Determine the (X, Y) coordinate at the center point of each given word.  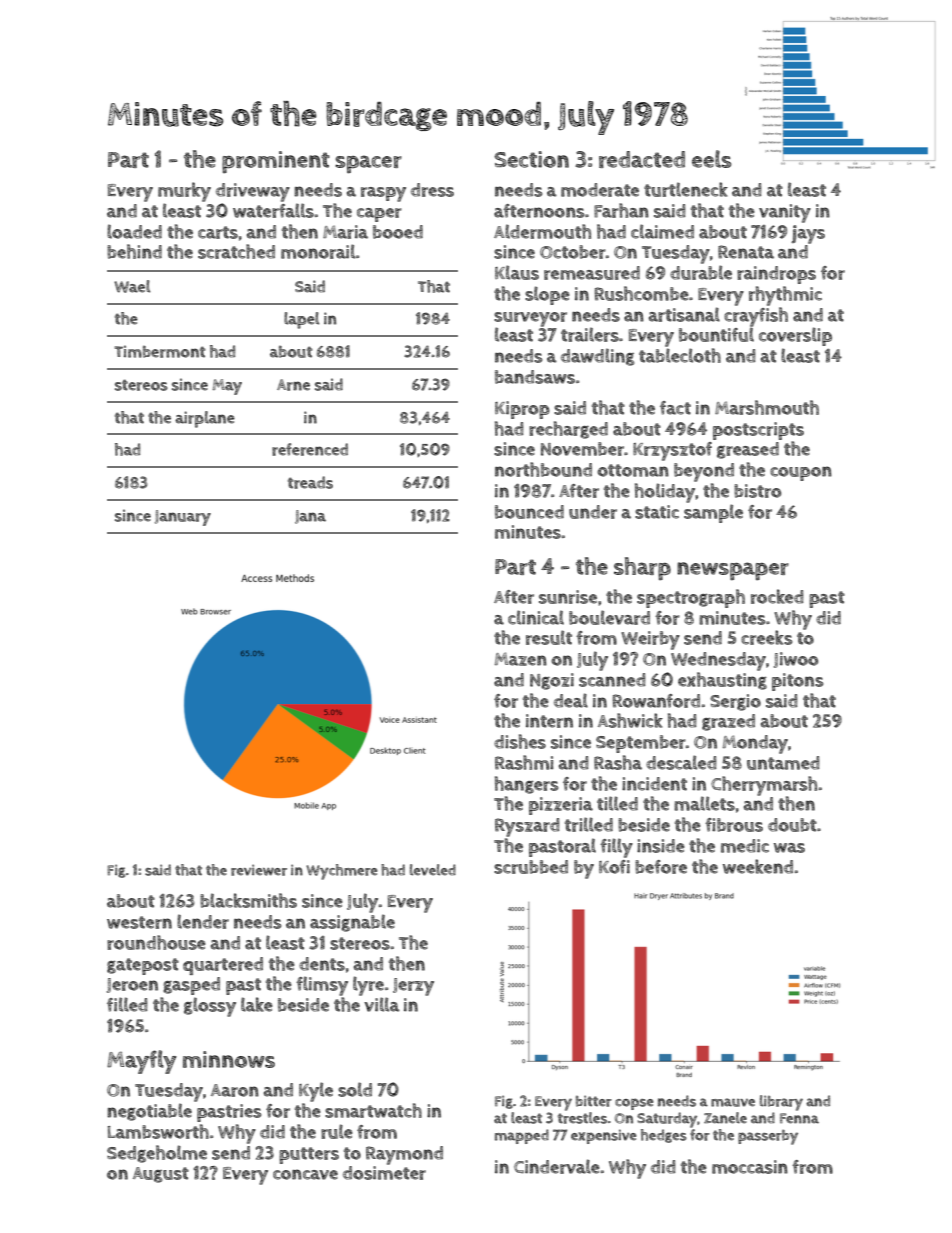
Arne (293, 385)
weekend (758, 866)
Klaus (517, 272)
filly (616, 848)
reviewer (259, 870)
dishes (520, 741)
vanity (785, 213)
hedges (664, 1136)
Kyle (316, 1092)
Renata (746, 252)
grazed (728, 722)
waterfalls (273, 210)
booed (398, 232)
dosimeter (384, 1173)
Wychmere (342, 872)
